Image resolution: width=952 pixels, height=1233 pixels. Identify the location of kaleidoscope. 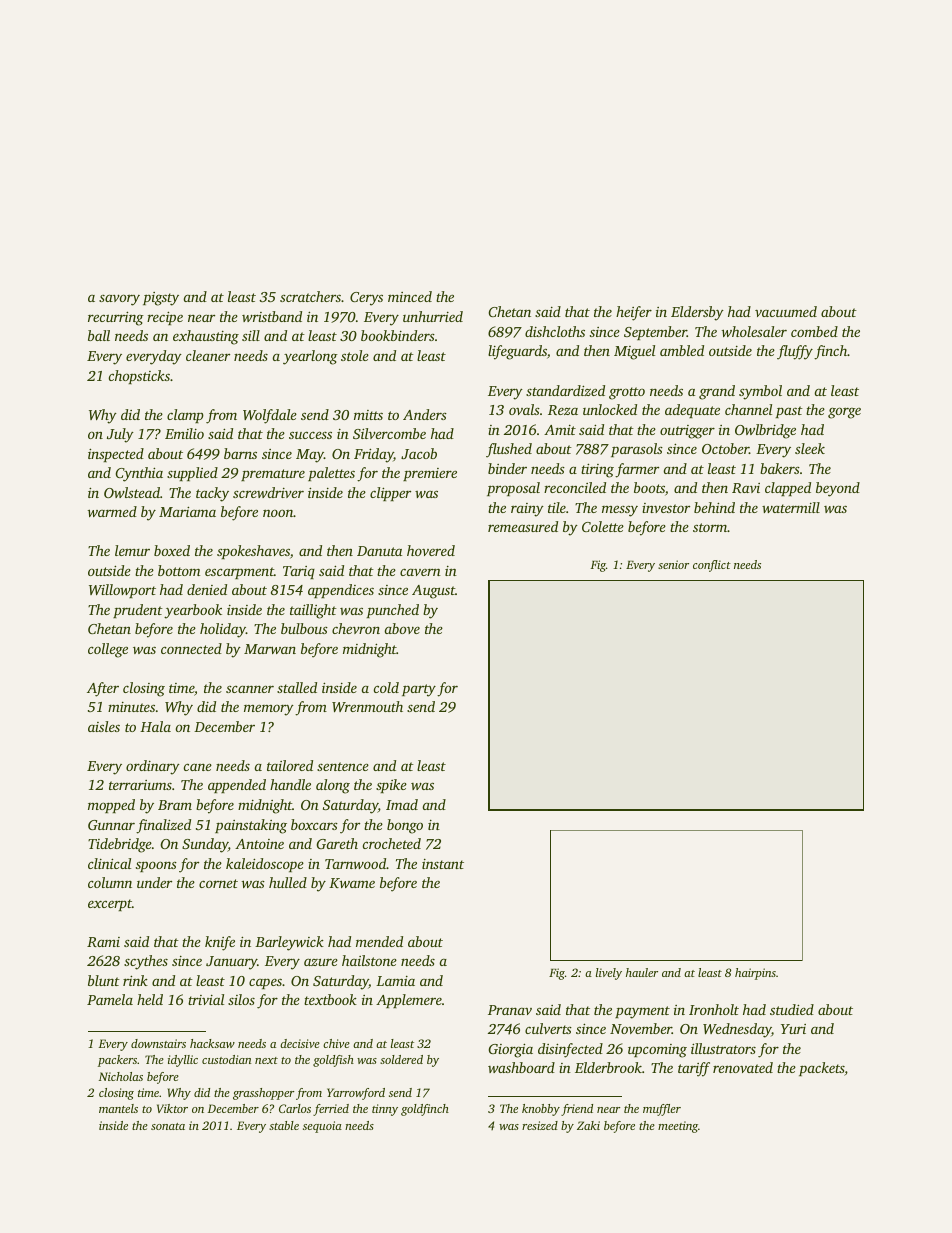
(265, 865).
